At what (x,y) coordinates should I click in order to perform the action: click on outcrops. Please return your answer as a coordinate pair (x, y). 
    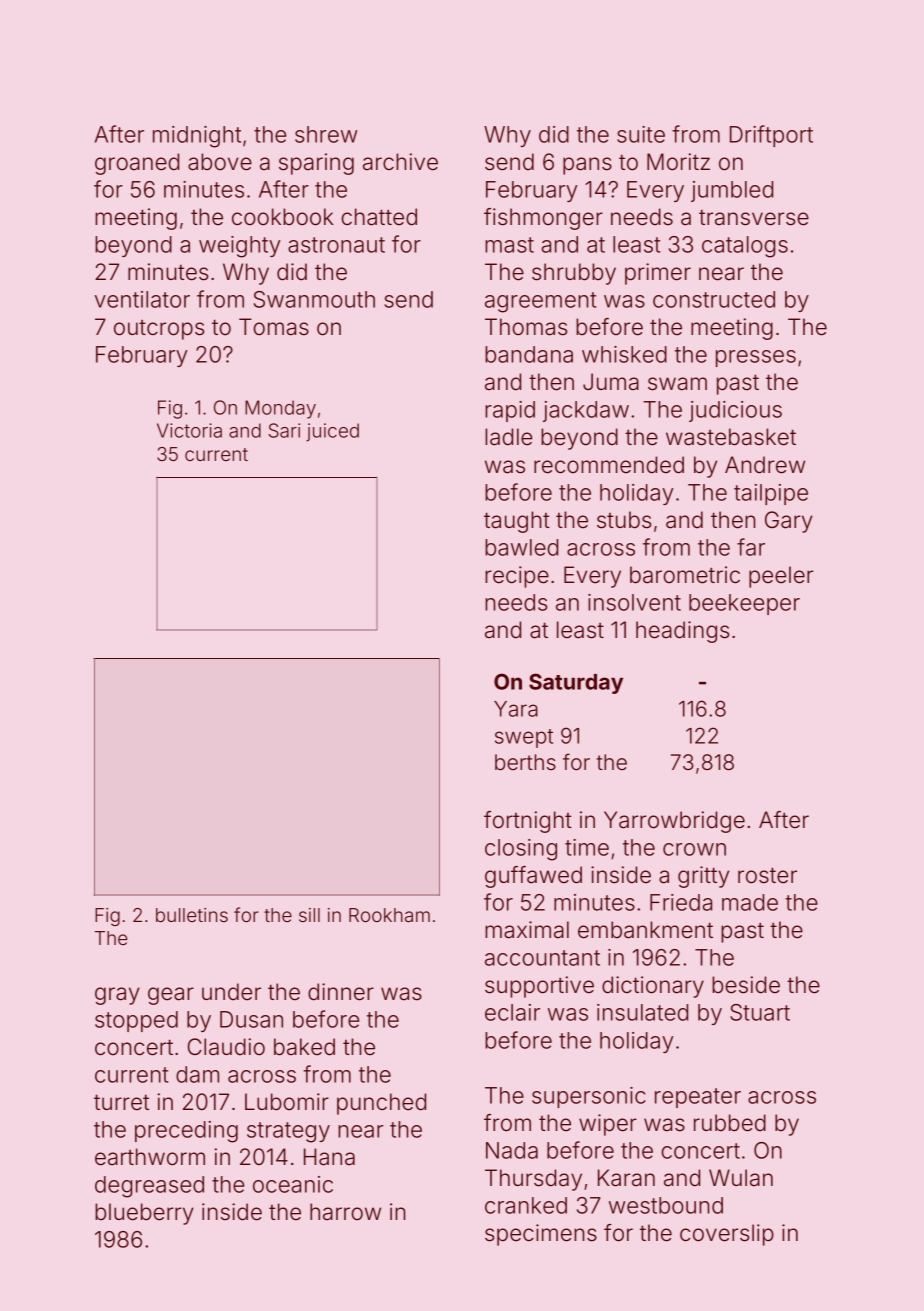
    Looking at the image, I should click on (159, 330).
